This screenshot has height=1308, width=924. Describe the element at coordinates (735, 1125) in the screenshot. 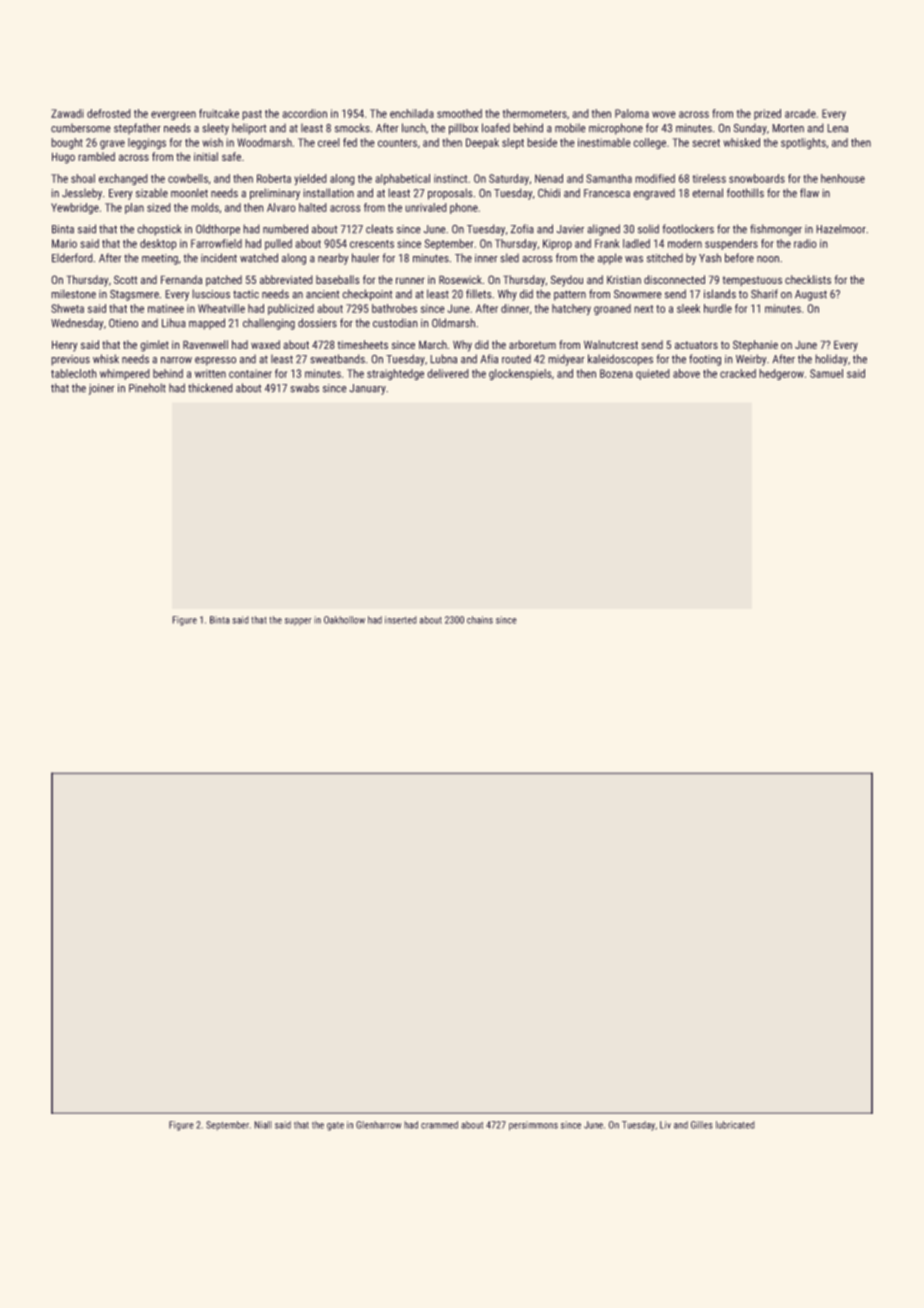

I see `lubricated` at that location.
